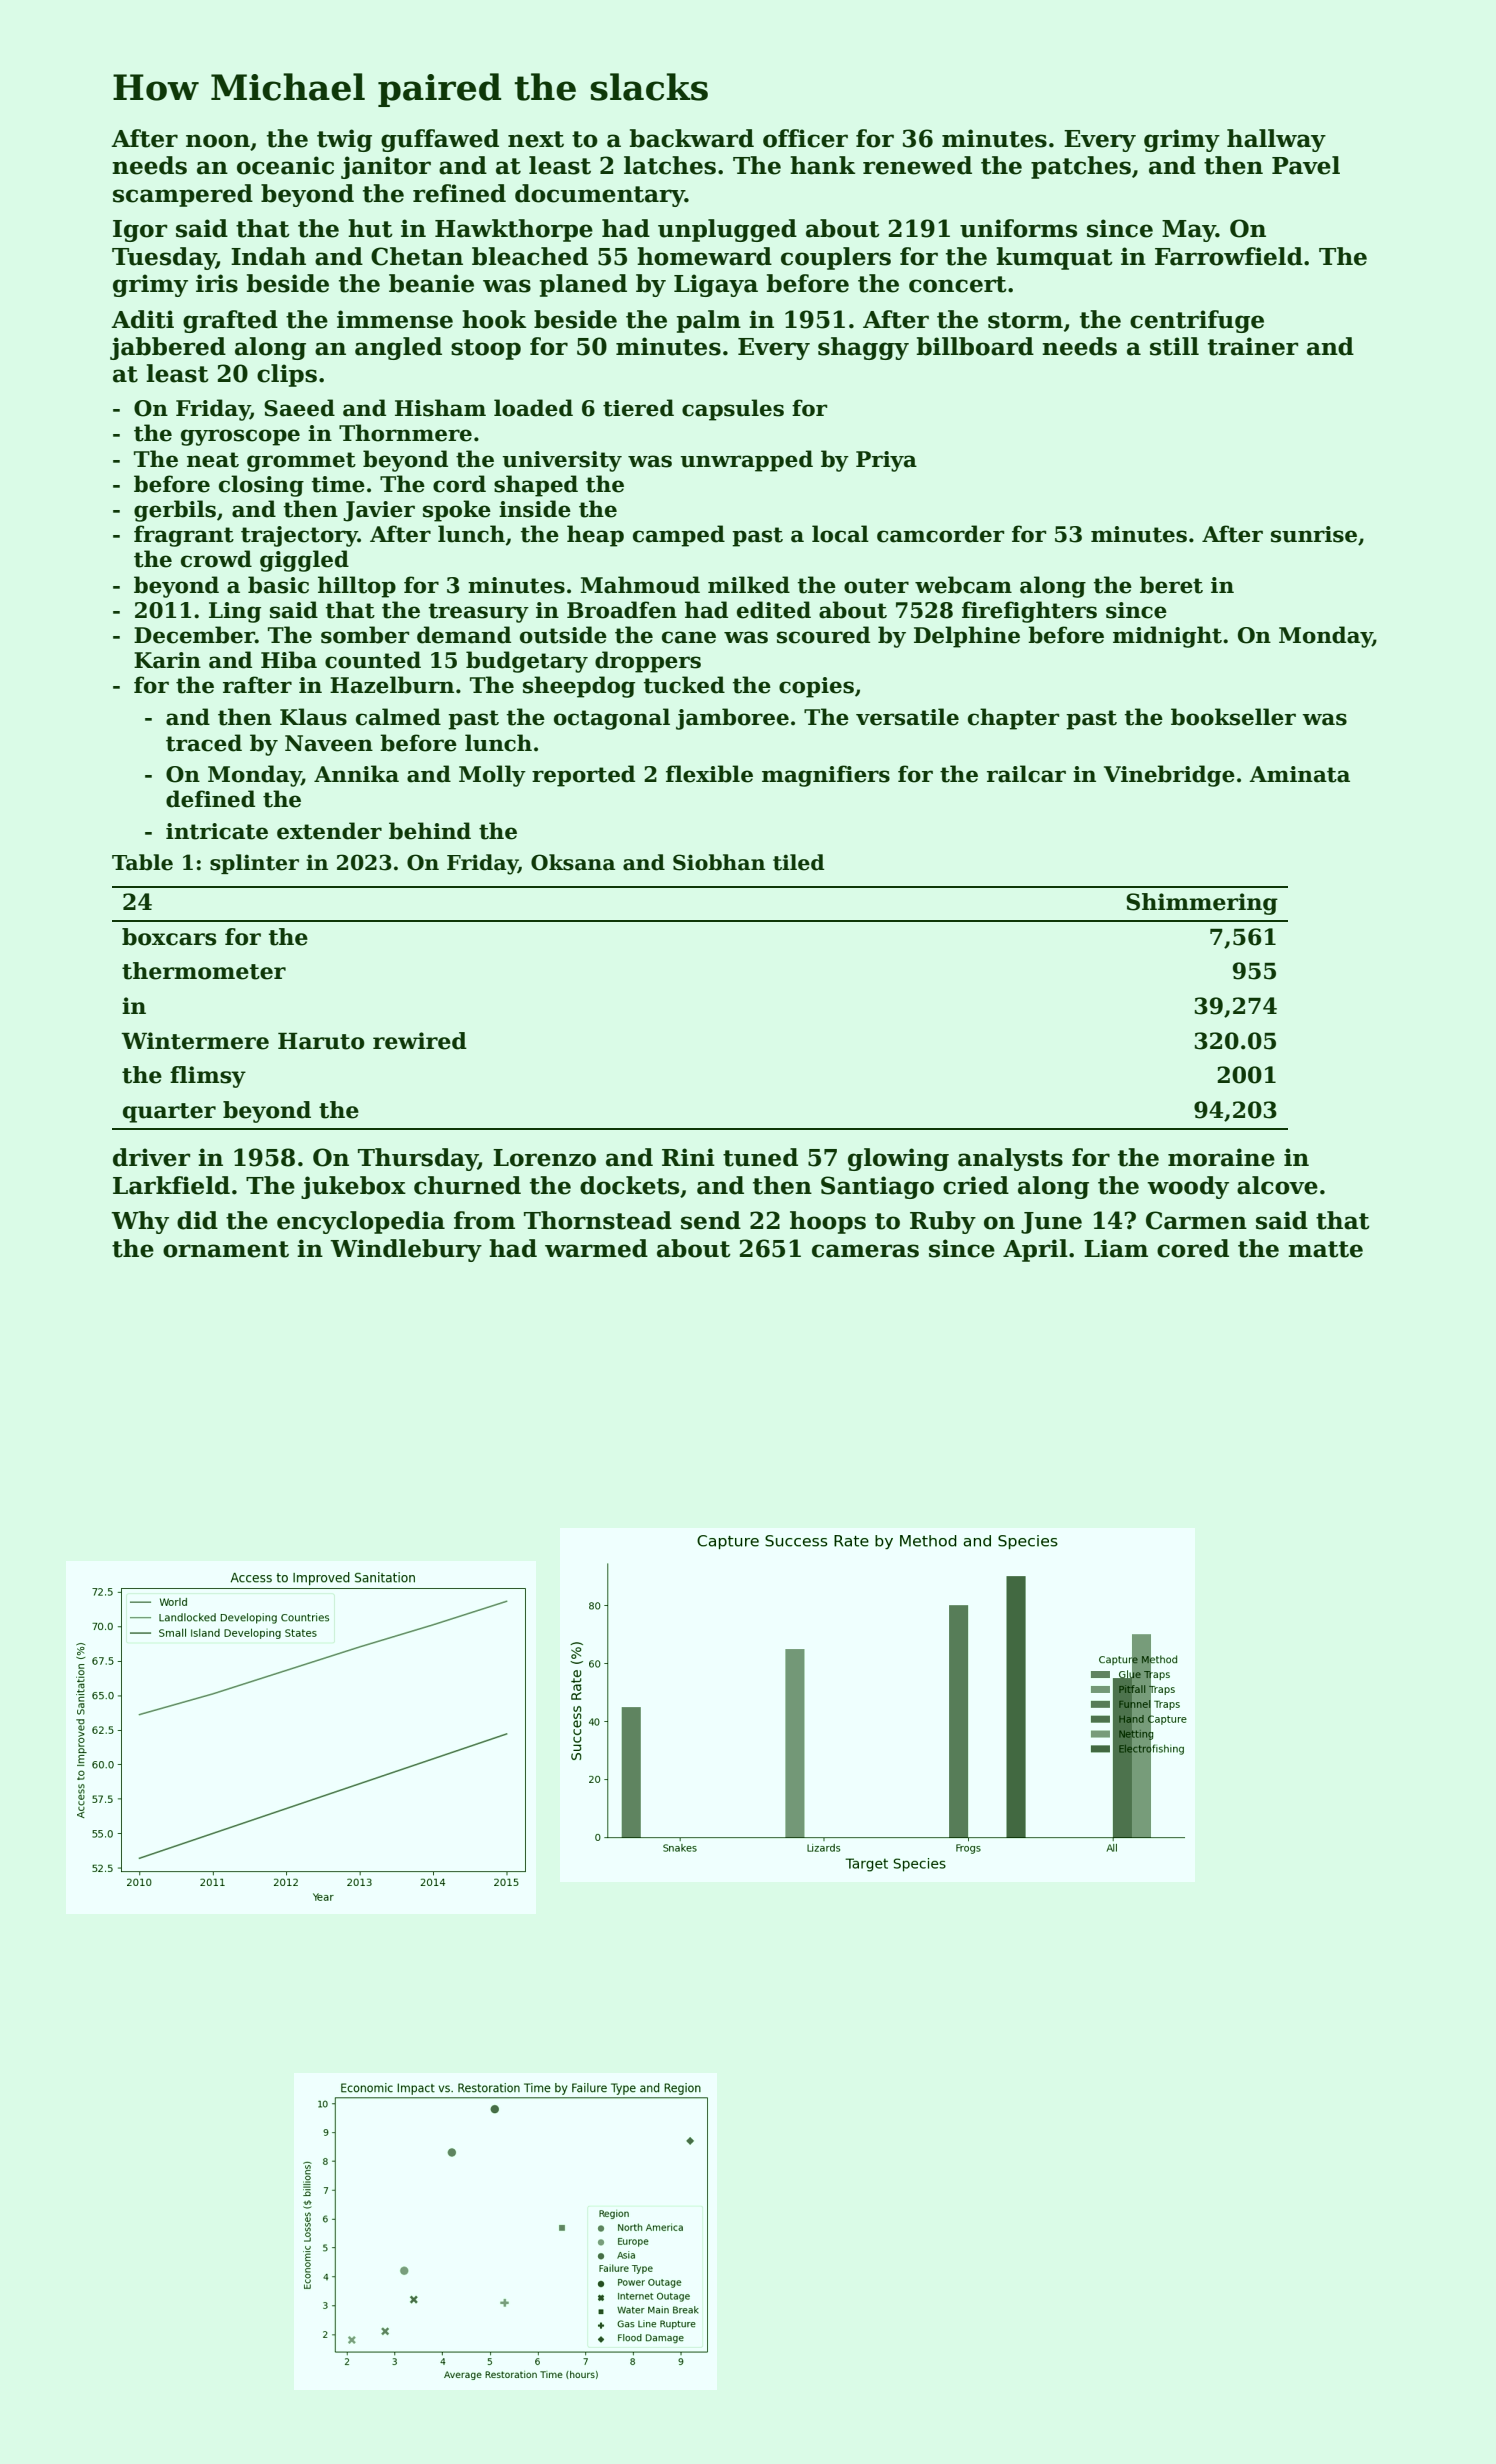 This screenshot has height=2464, width=1496. I want to click on patches, so click(1081, 167).
